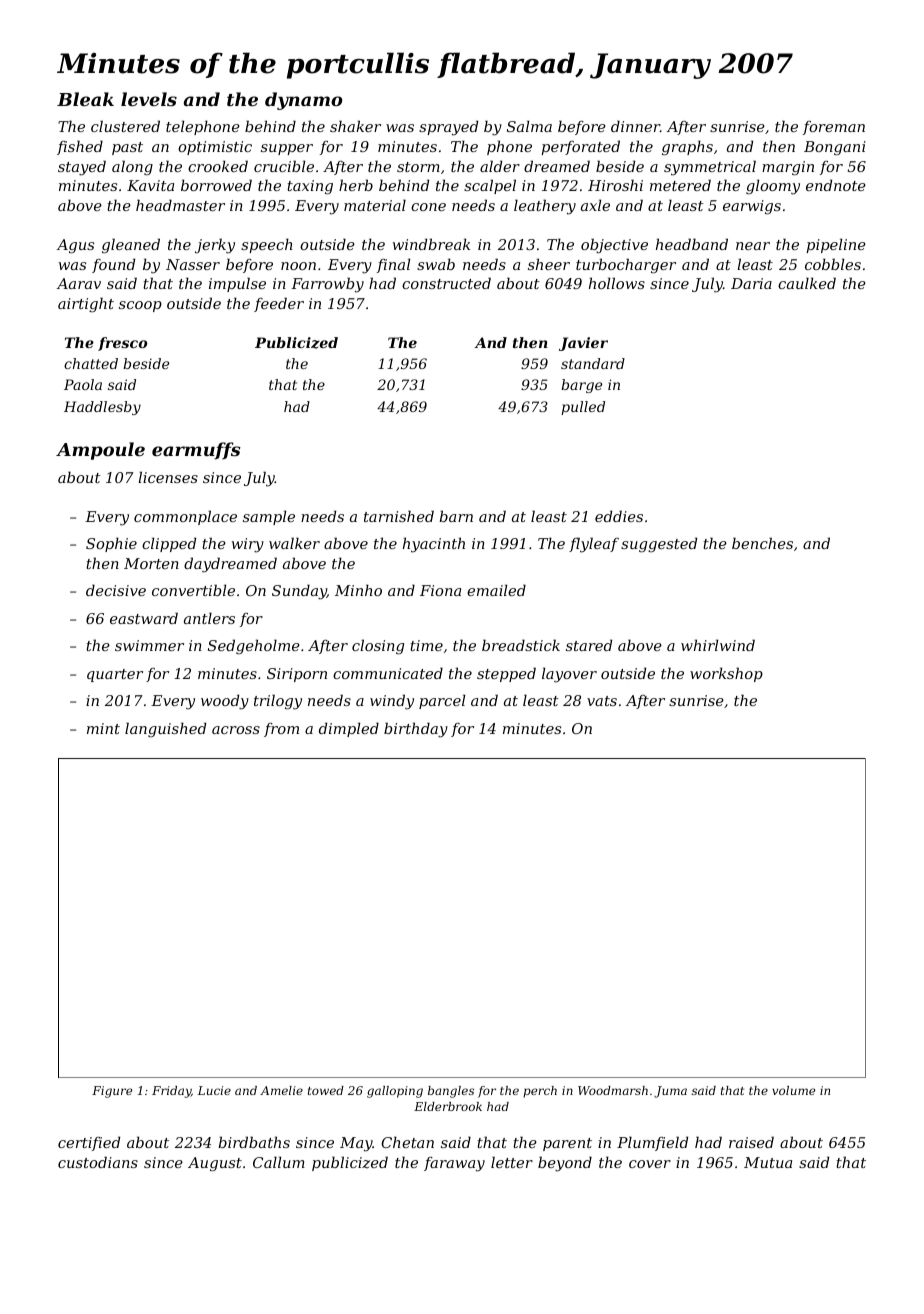 The width and height of the screenshot is (924, 1314). Describe the element at coordinates (569, 675) in the screenshot. I see `layover` at that location.
